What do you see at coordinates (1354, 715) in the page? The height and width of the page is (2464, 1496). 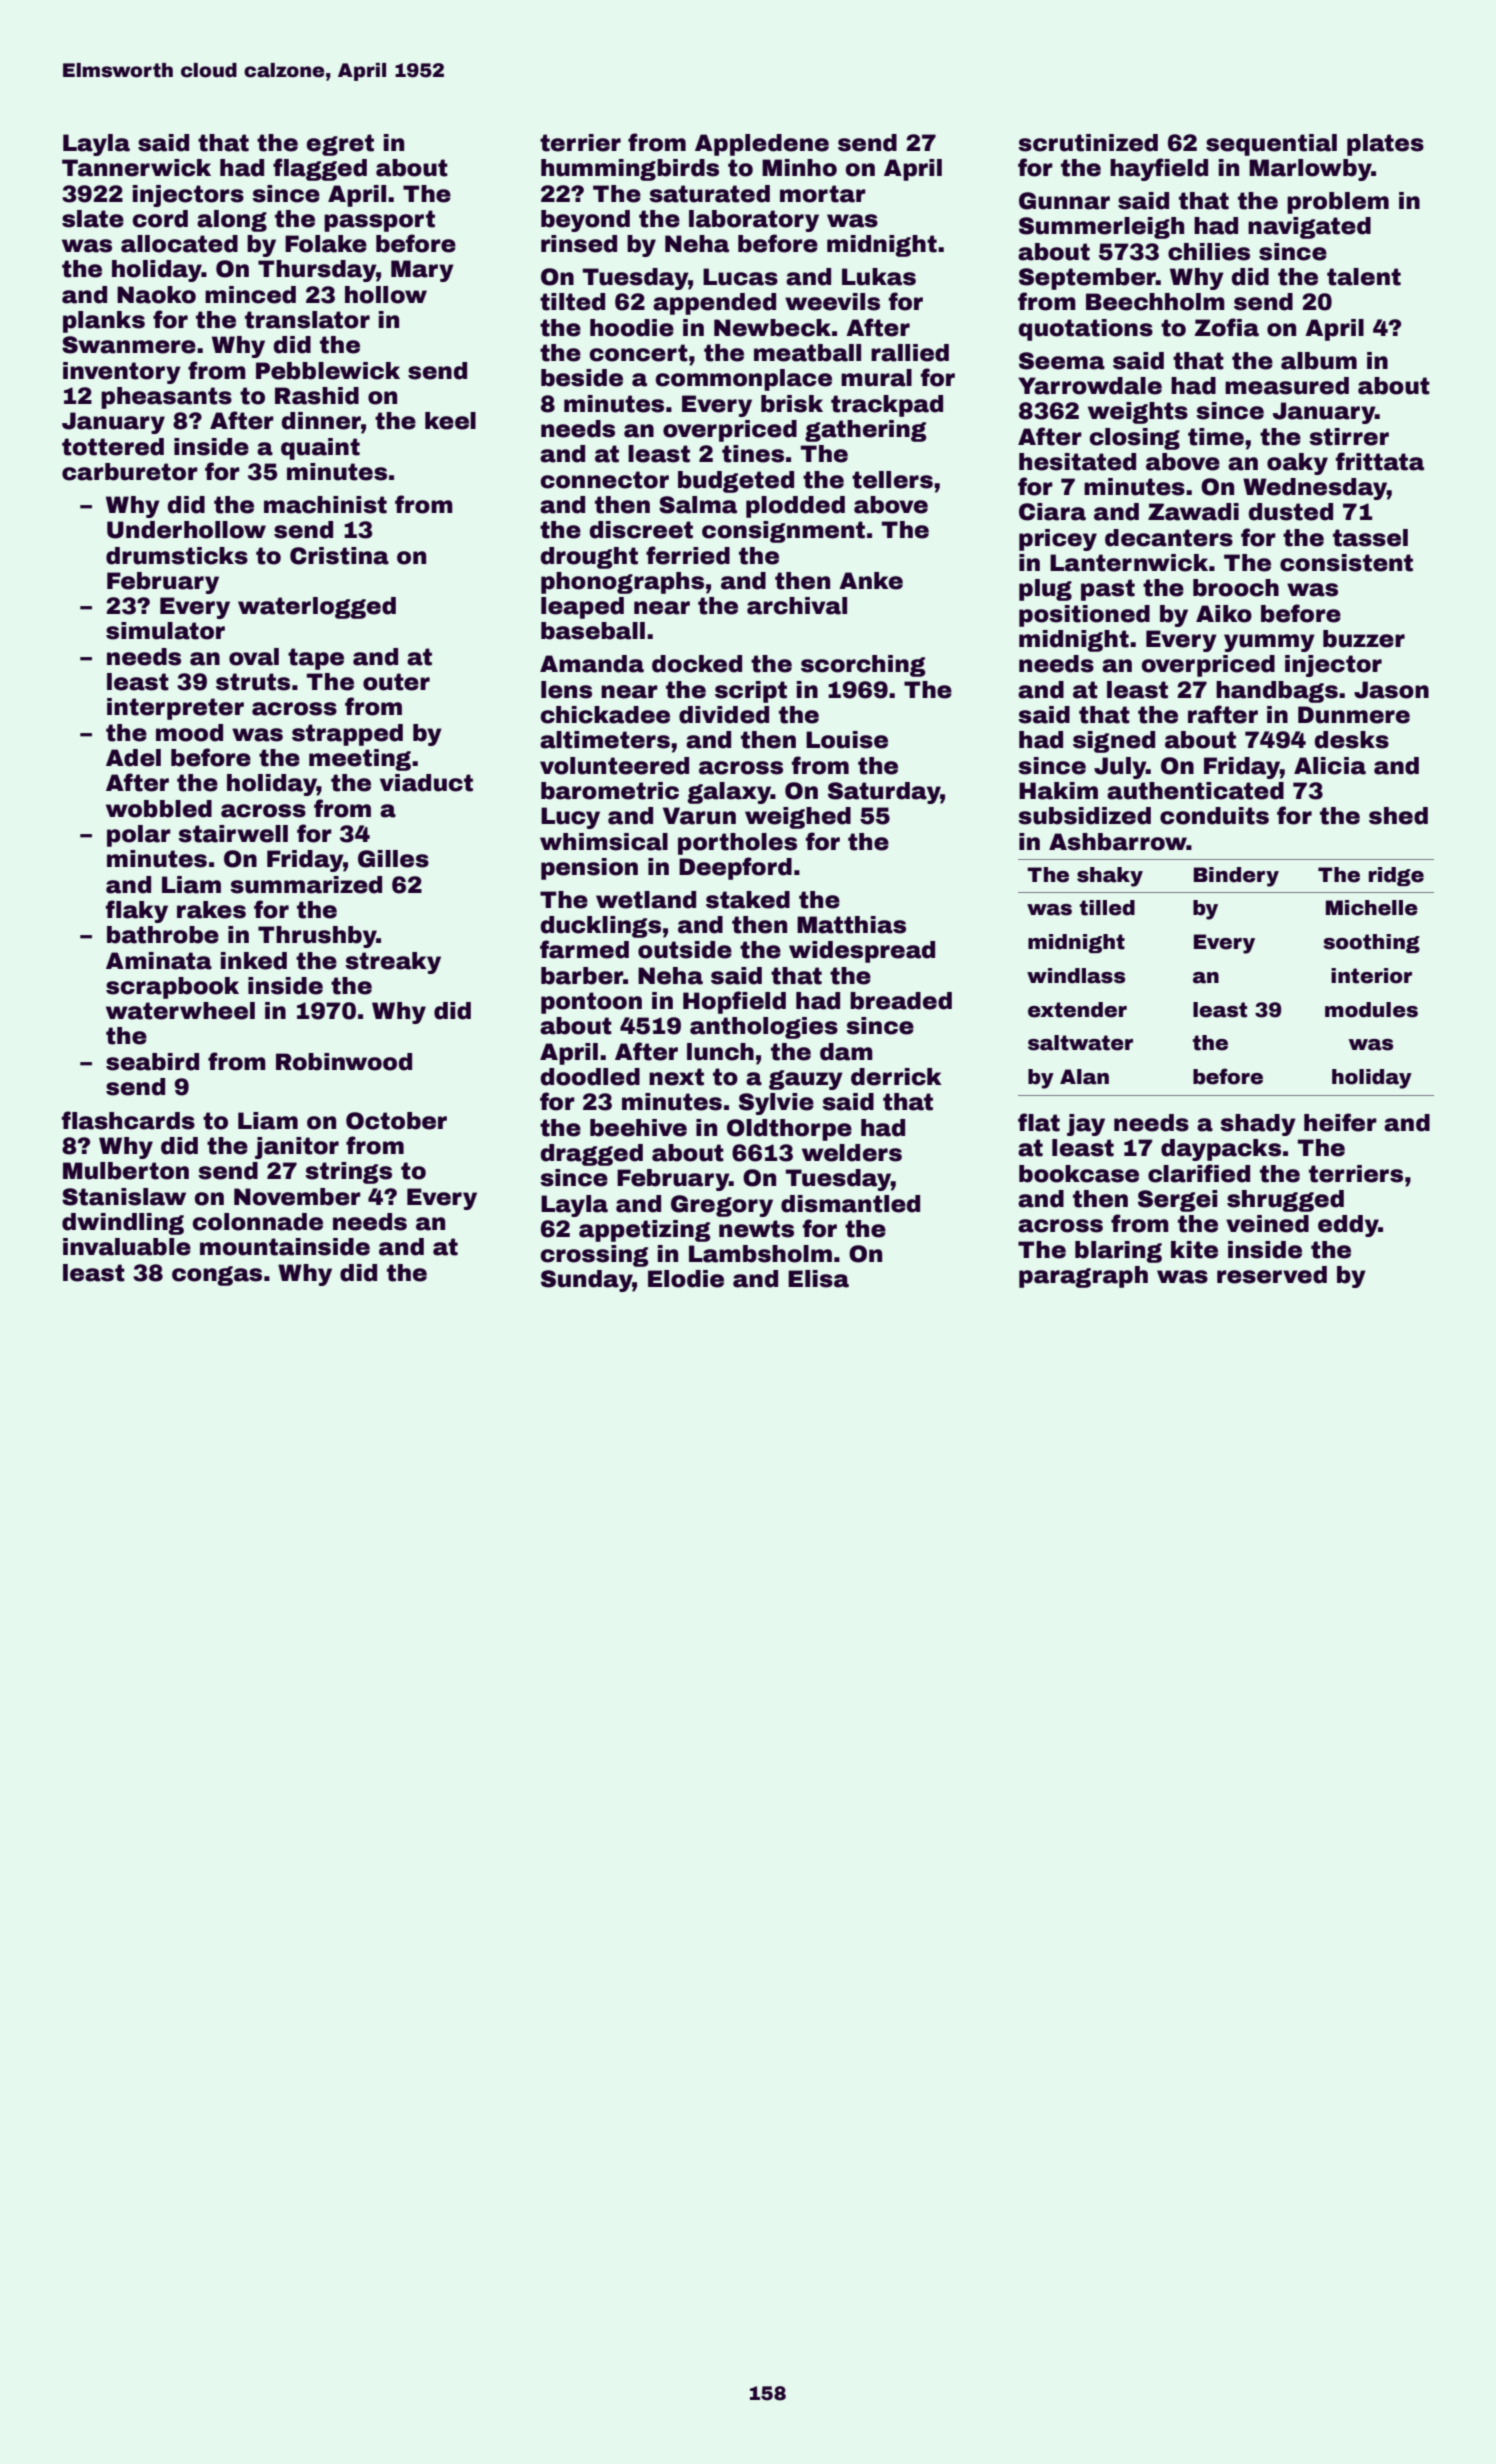 I see `Dunmere` at bounding box center [1354, 715].
